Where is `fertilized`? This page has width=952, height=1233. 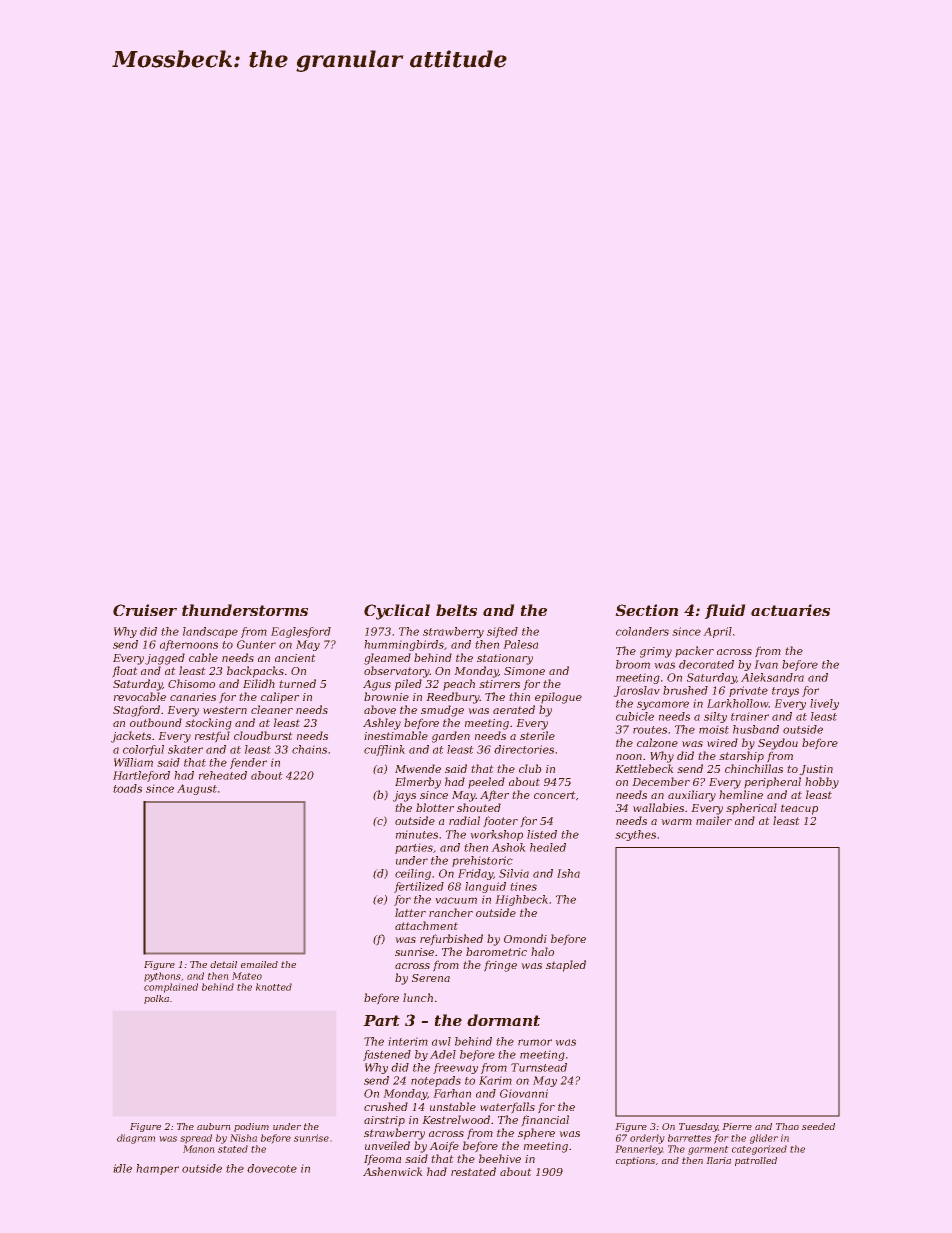 fertilized is located at coordinates (419, 887).
